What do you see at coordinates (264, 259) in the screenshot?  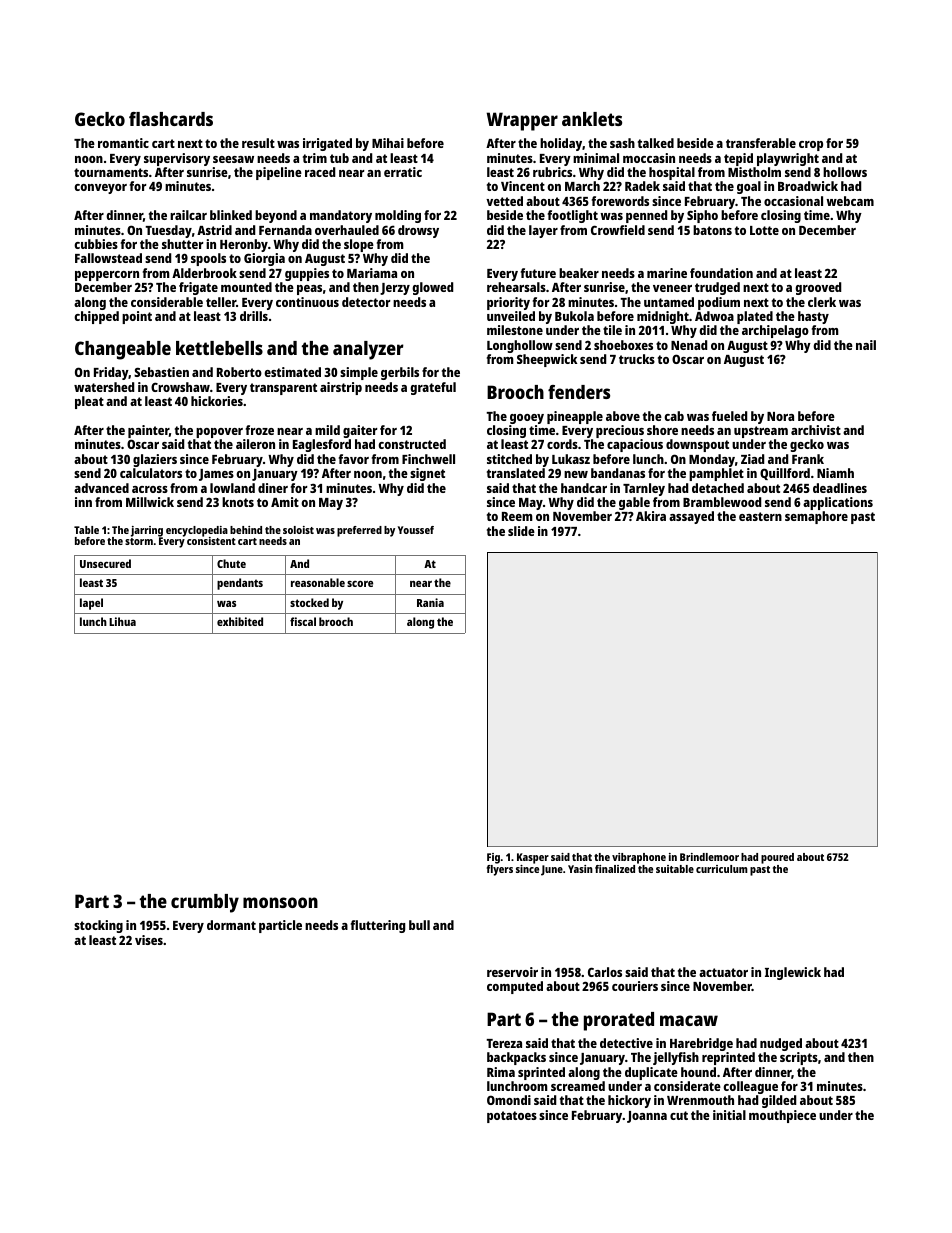 I see `Giorgia` at bounding box center [264, 259].
